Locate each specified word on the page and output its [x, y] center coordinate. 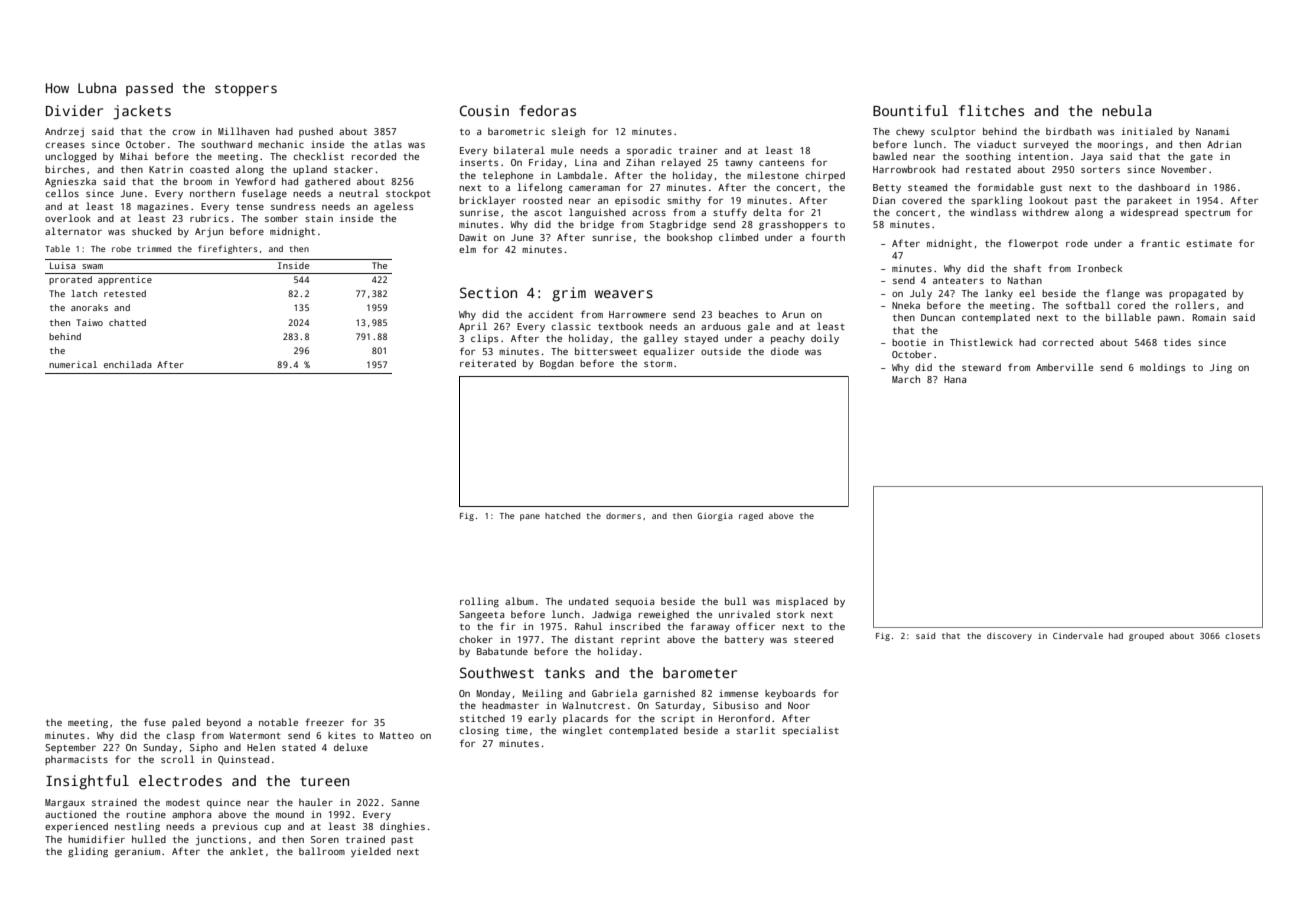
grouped [1146, 637]
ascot [548, 213]
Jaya [1092, 157]
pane [530, 517]
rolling [479, 602]
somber [281, 218]
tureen [324, 781]
